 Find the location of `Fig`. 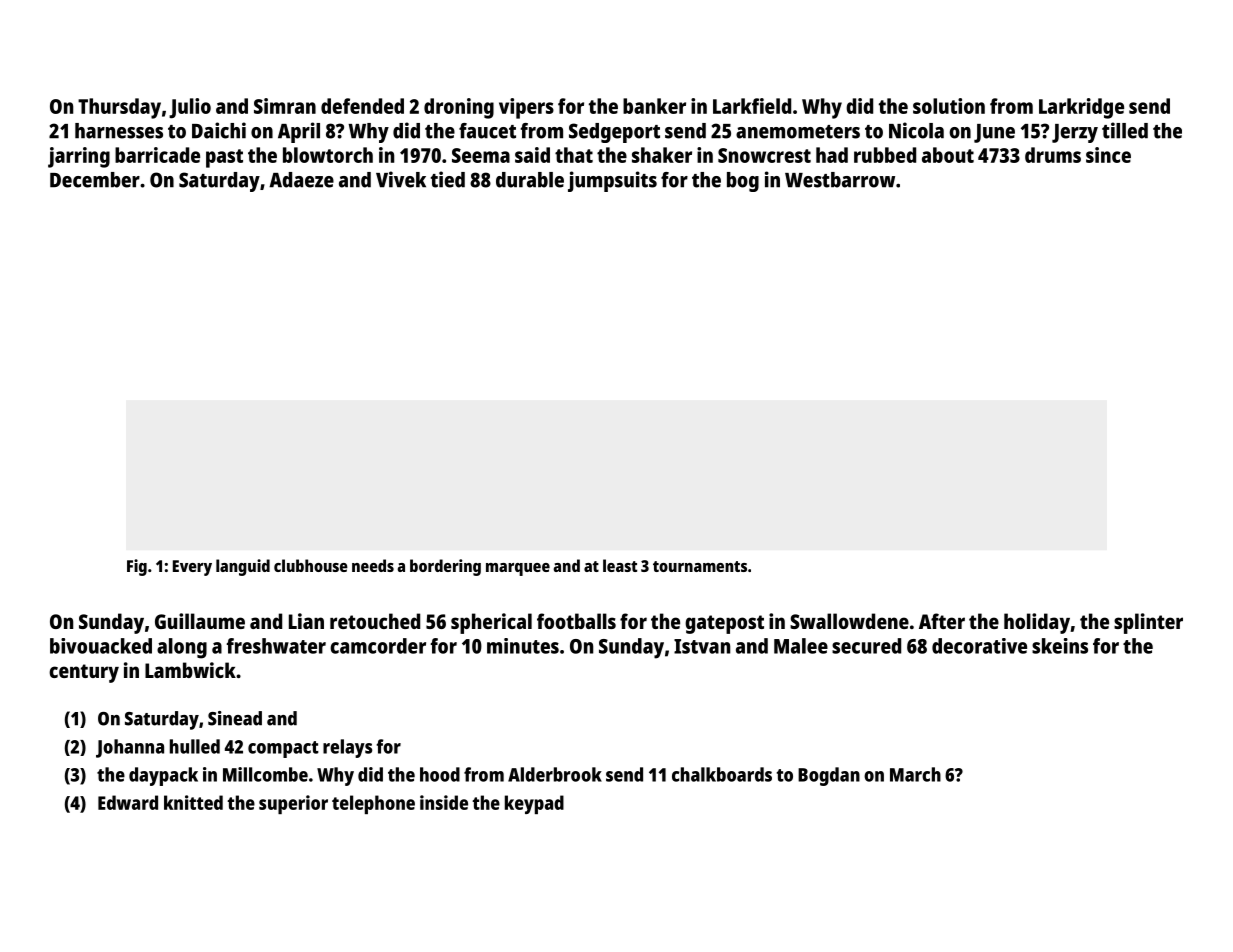

Fig is located at coordinates (137, 567).
